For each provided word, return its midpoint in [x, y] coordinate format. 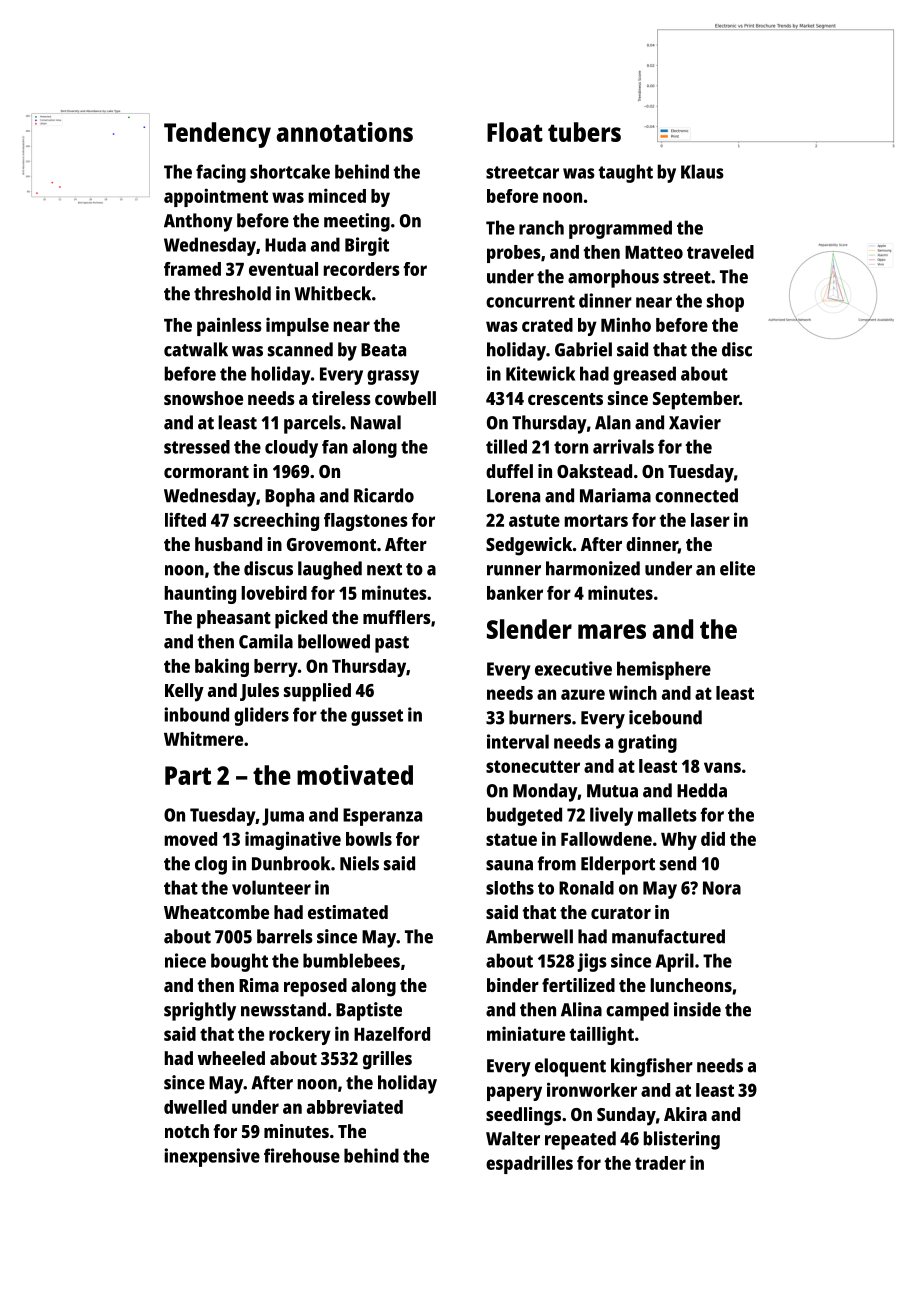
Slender [529, 629]
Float [515, 132]
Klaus [702, 171]
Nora [722, 888]
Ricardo [384, 495]
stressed [197, 447]
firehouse [302, 1155]
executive [573, 668]
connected [696, 495]
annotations [344, 132]
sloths [510, 888]
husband [228, 544]
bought [239, 962]
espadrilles [529, 1164]
